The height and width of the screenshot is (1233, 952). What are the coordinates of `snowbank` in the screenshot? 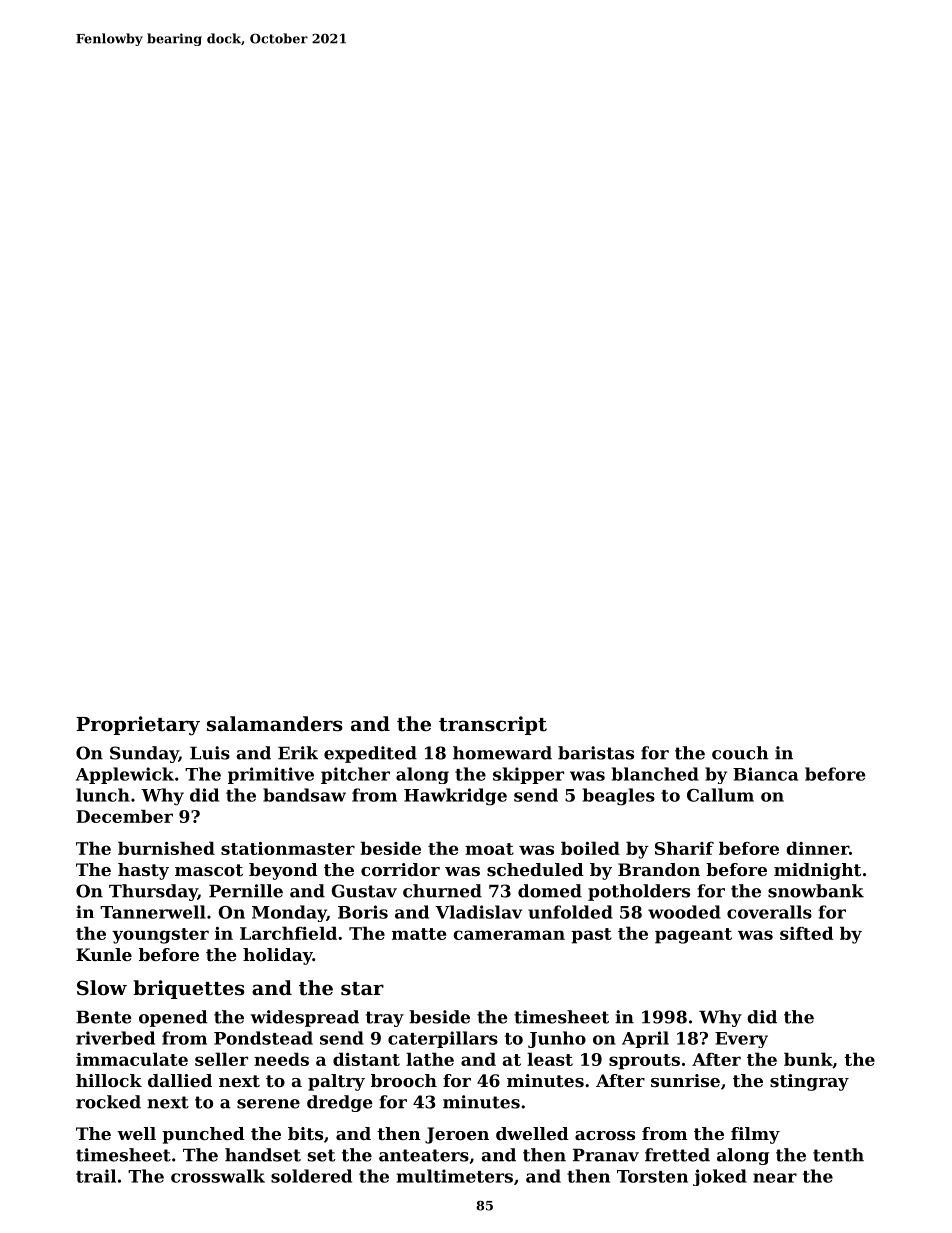 It's located at (816, 891).
